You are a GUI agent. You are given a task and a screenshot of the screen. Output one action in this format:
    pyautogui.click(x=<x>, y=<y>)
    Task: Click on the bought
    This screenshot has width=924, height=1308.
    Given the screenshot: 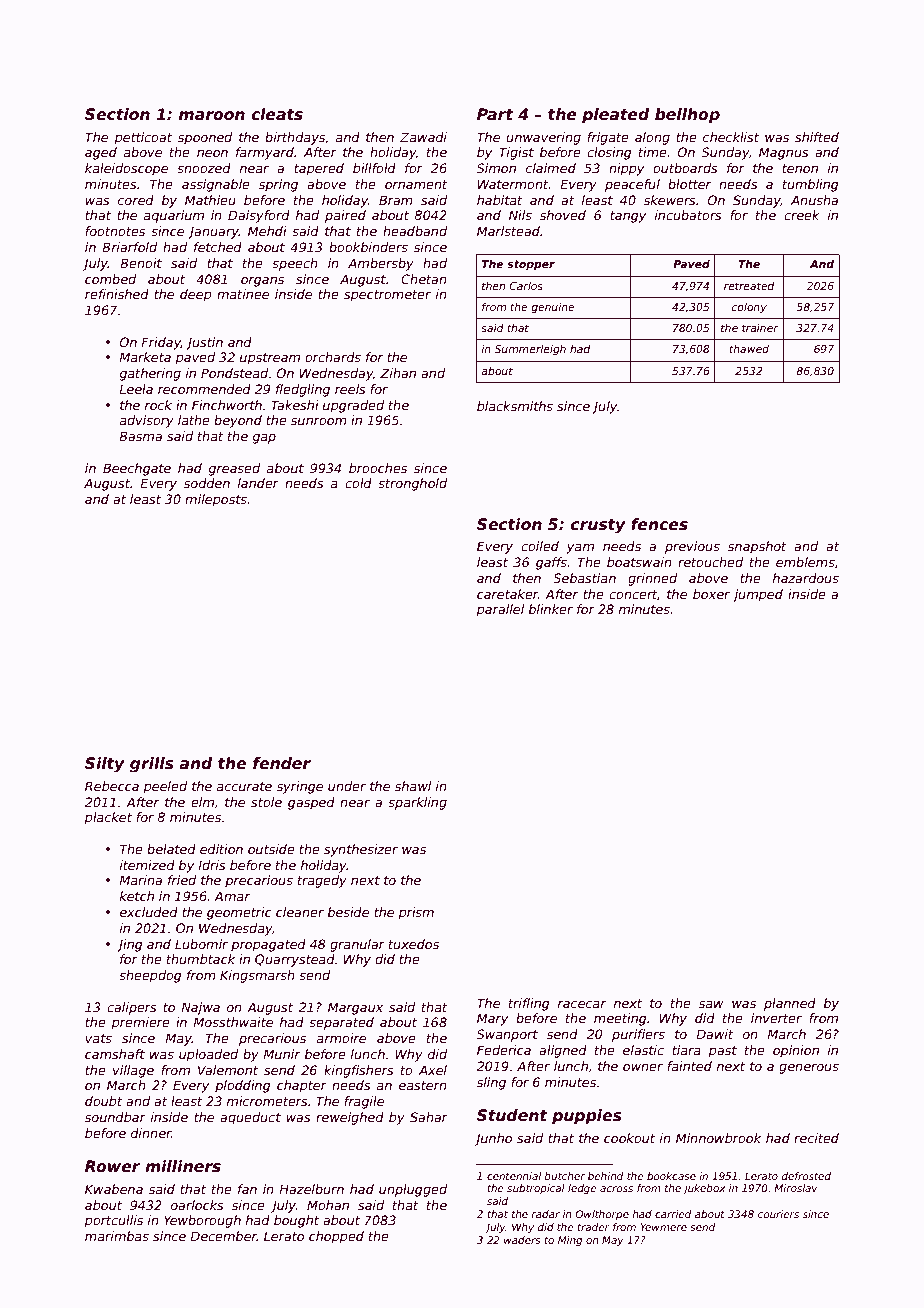 What is the action you would take?
    pyautogui.click(x=296, y=1221)
